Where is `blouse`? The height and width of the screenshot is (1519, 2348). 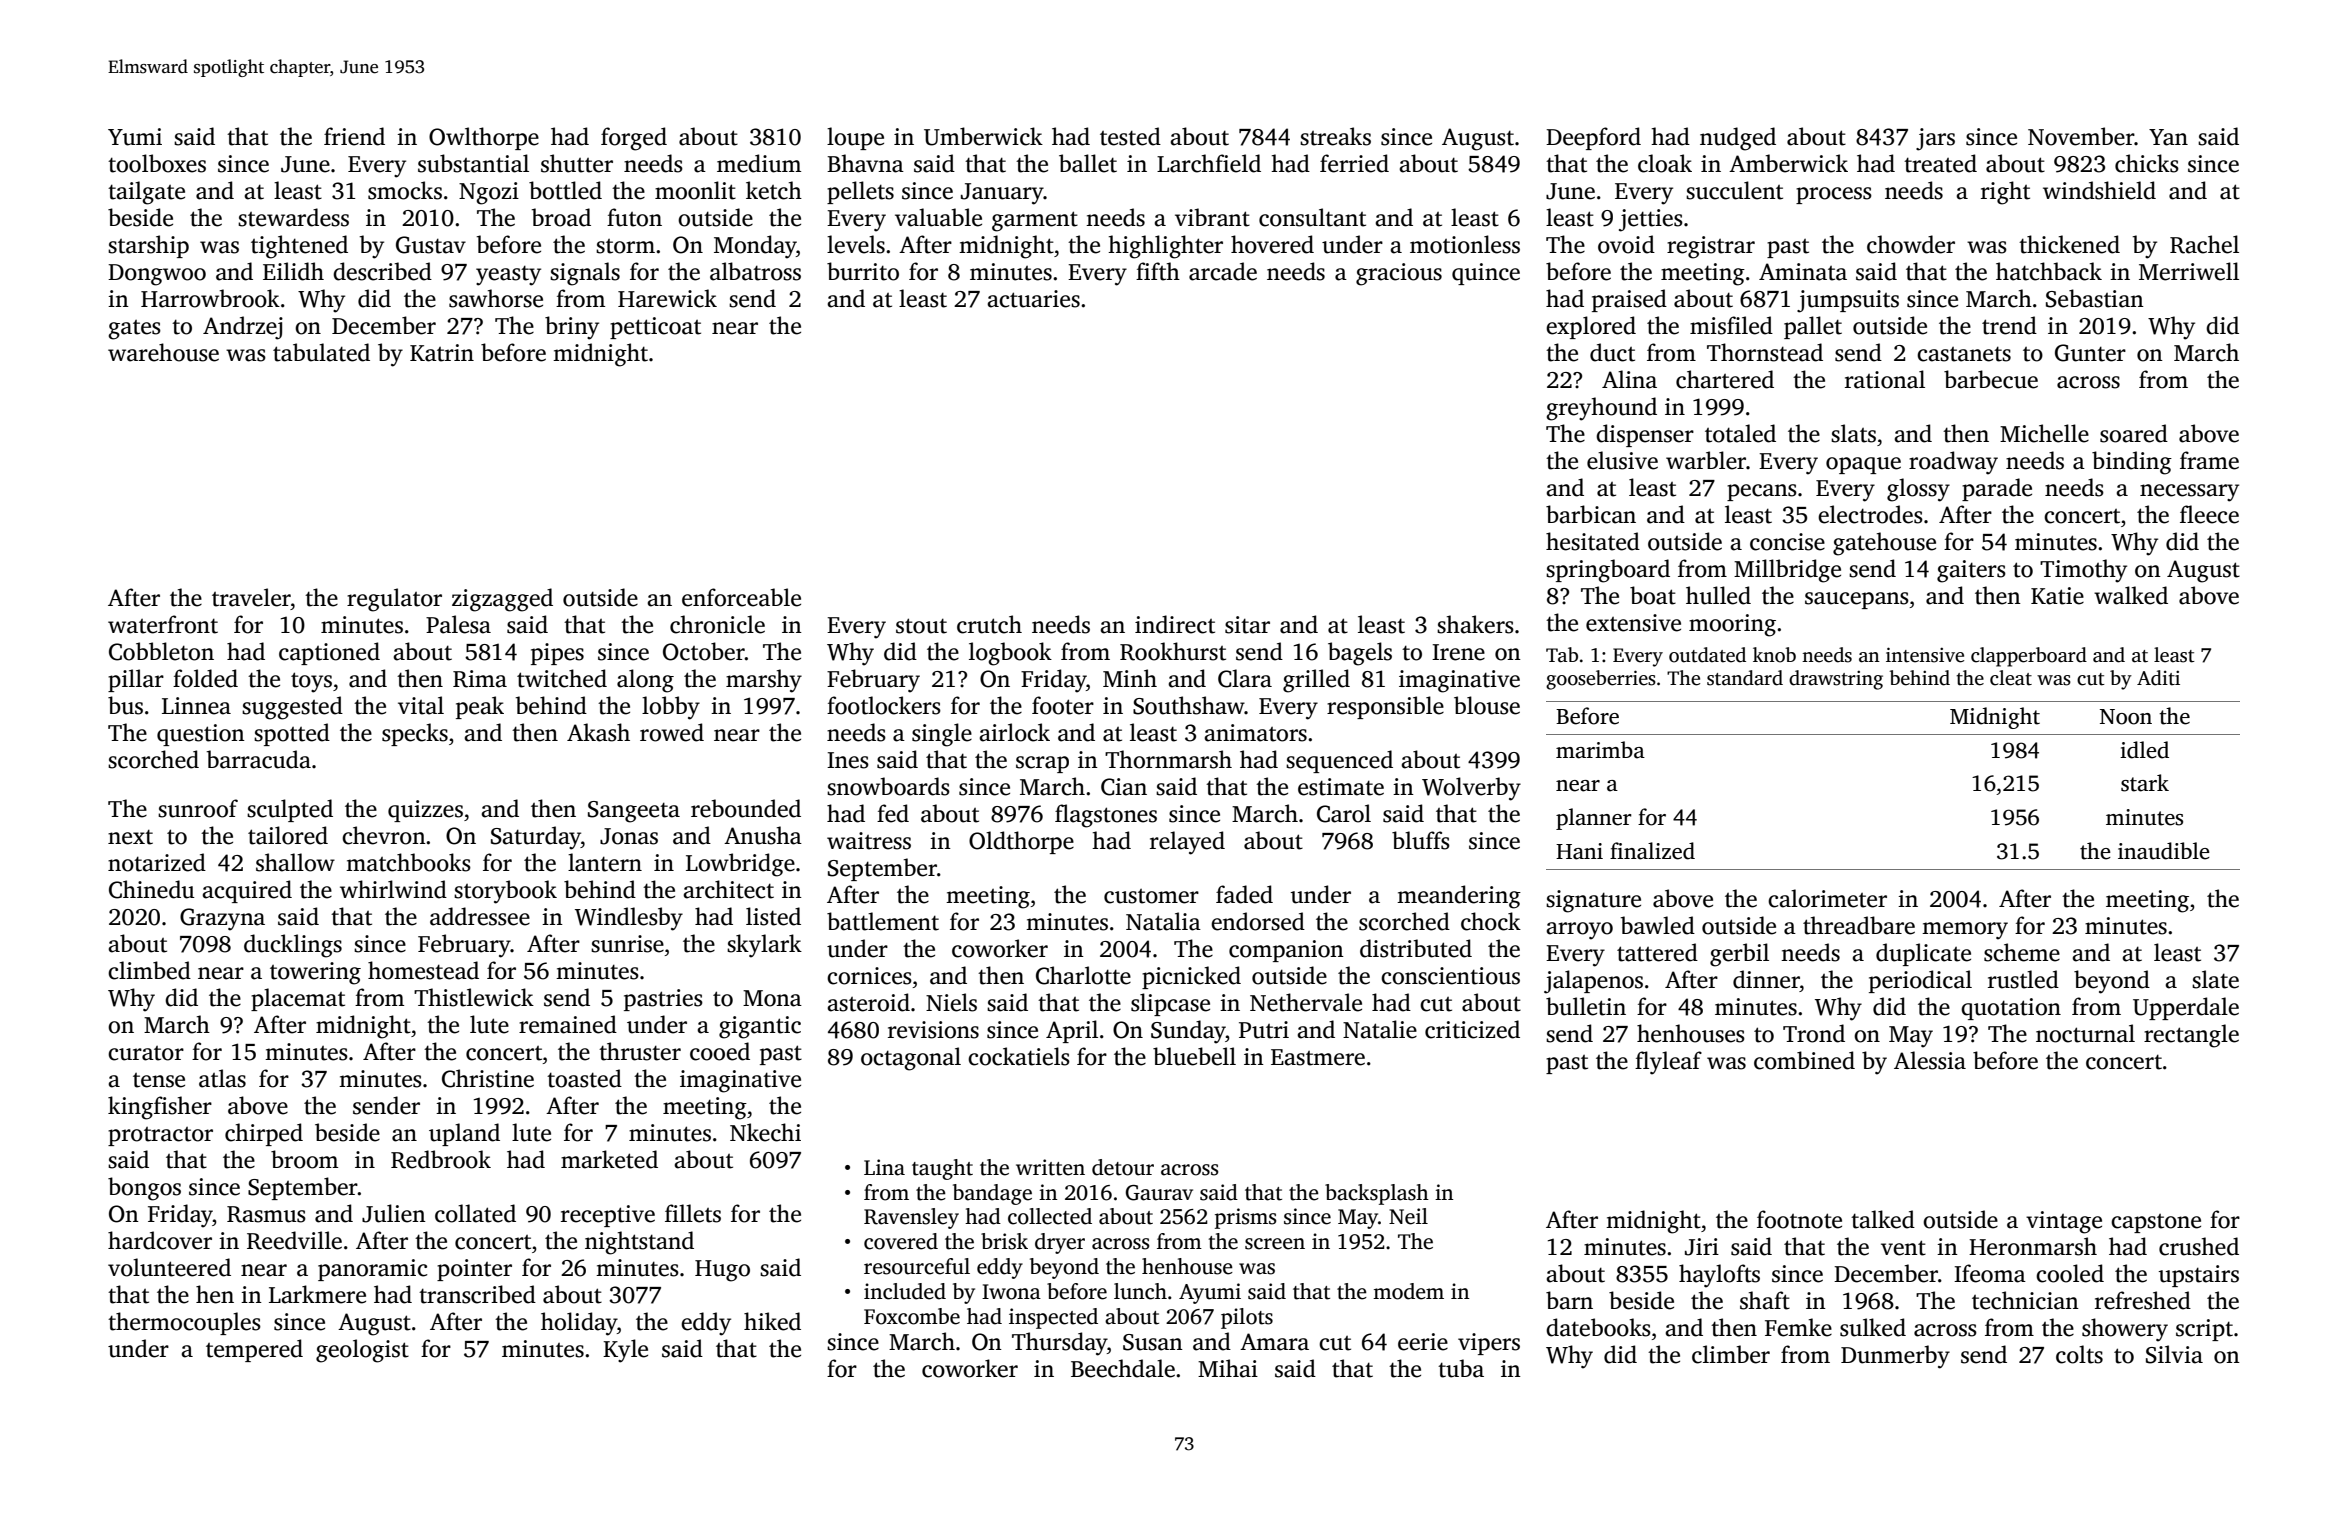 blouse is located at coordinates (1487, 705).
